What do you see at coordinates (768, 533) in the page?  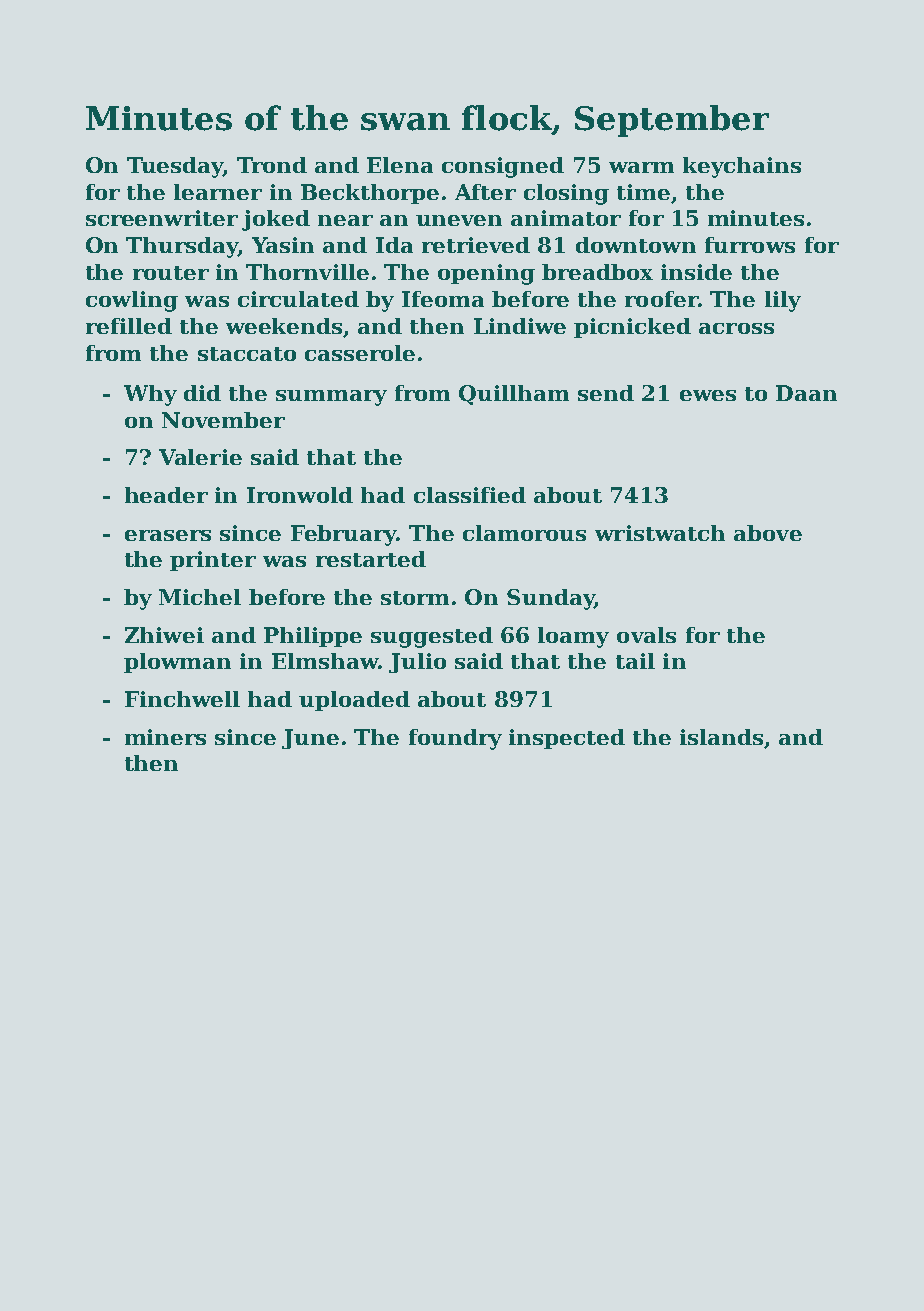 I see `above` at bounding box center [768, 533].
